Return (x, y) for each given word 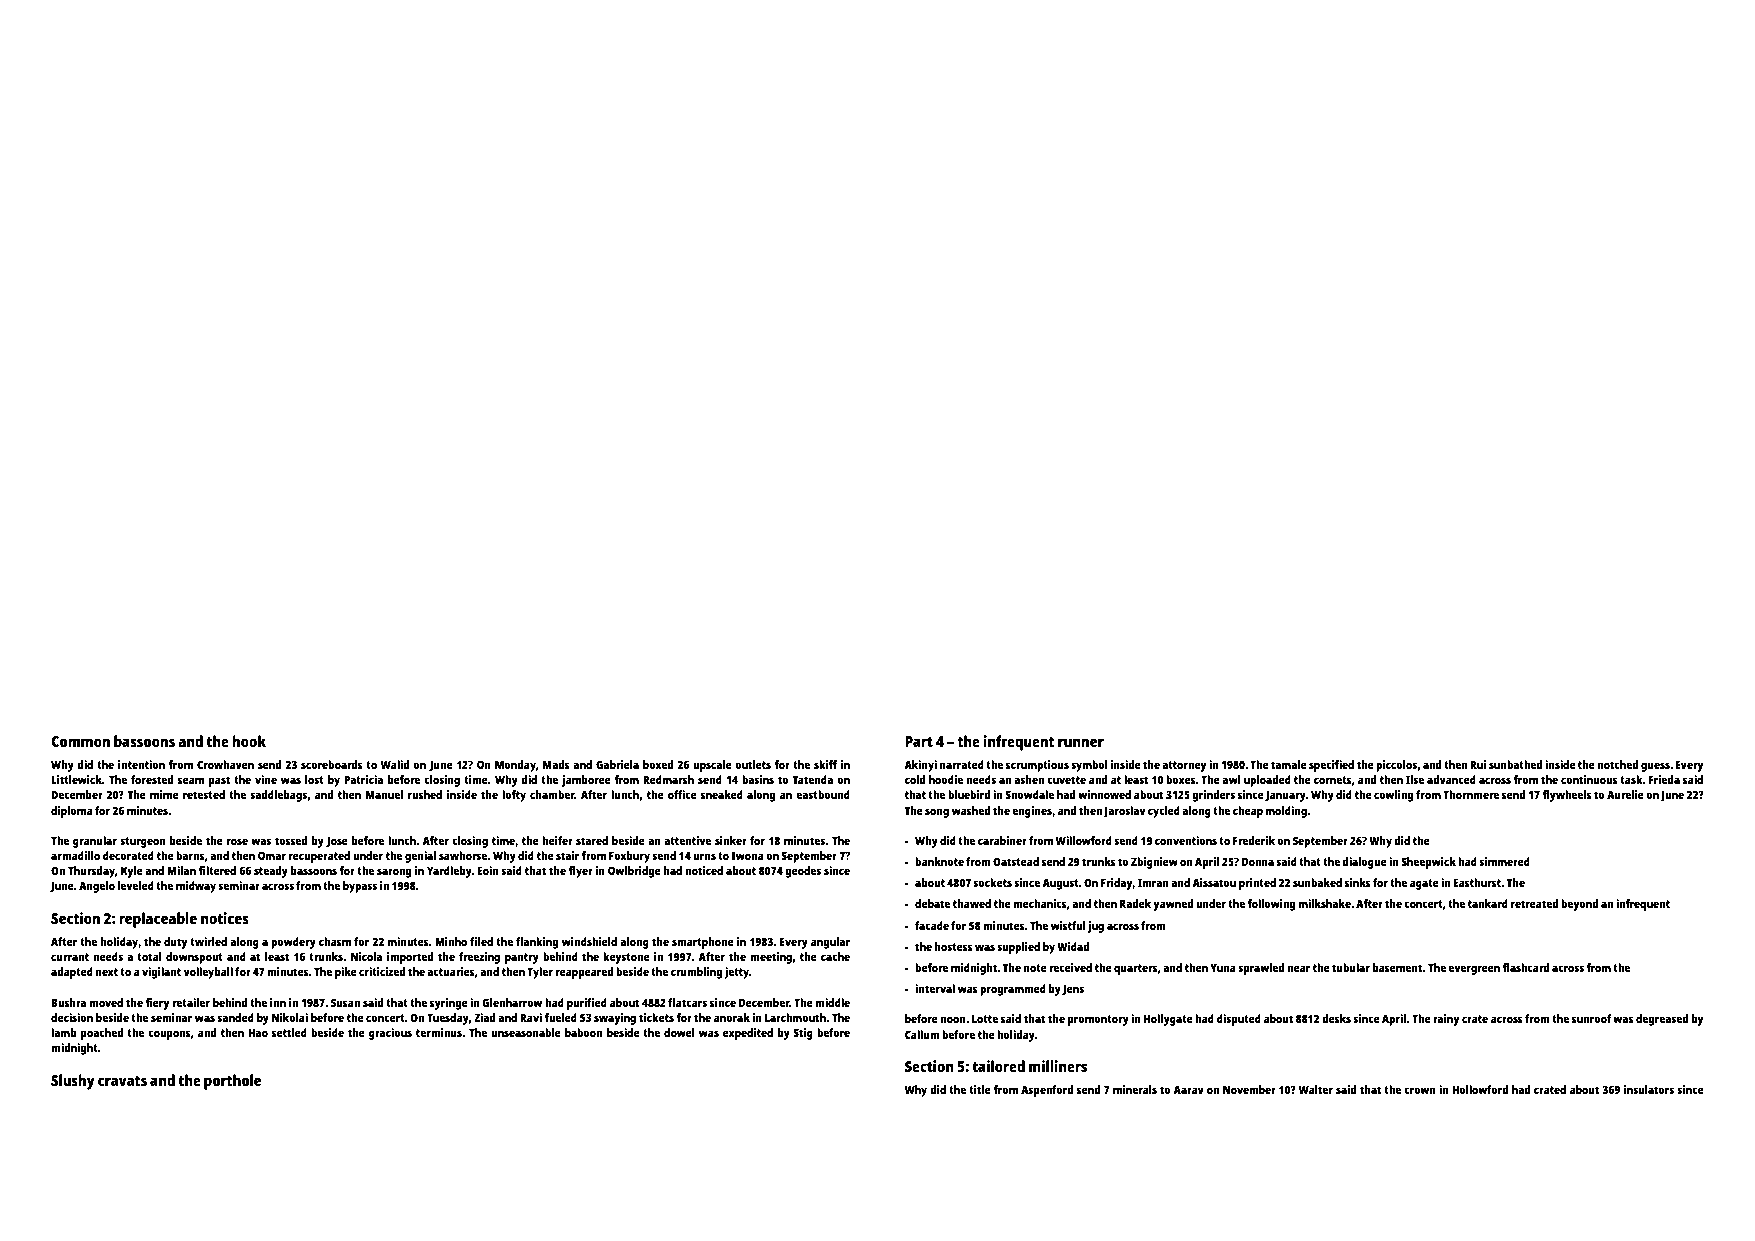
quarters (1136, 969)
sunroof (1591, 1018)
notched (1617, 764)
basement (1398, 967)
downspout (194, 958)
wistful (1068, 925)
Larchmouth (795, 1017)
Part (919, 741)
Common (80, 741)
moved (106, 1002)
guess (1655, 767)
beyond (1579, 905)
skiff (825, 764)
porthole (232, 1082)
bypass (360, 887)
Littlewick (76, 779)
